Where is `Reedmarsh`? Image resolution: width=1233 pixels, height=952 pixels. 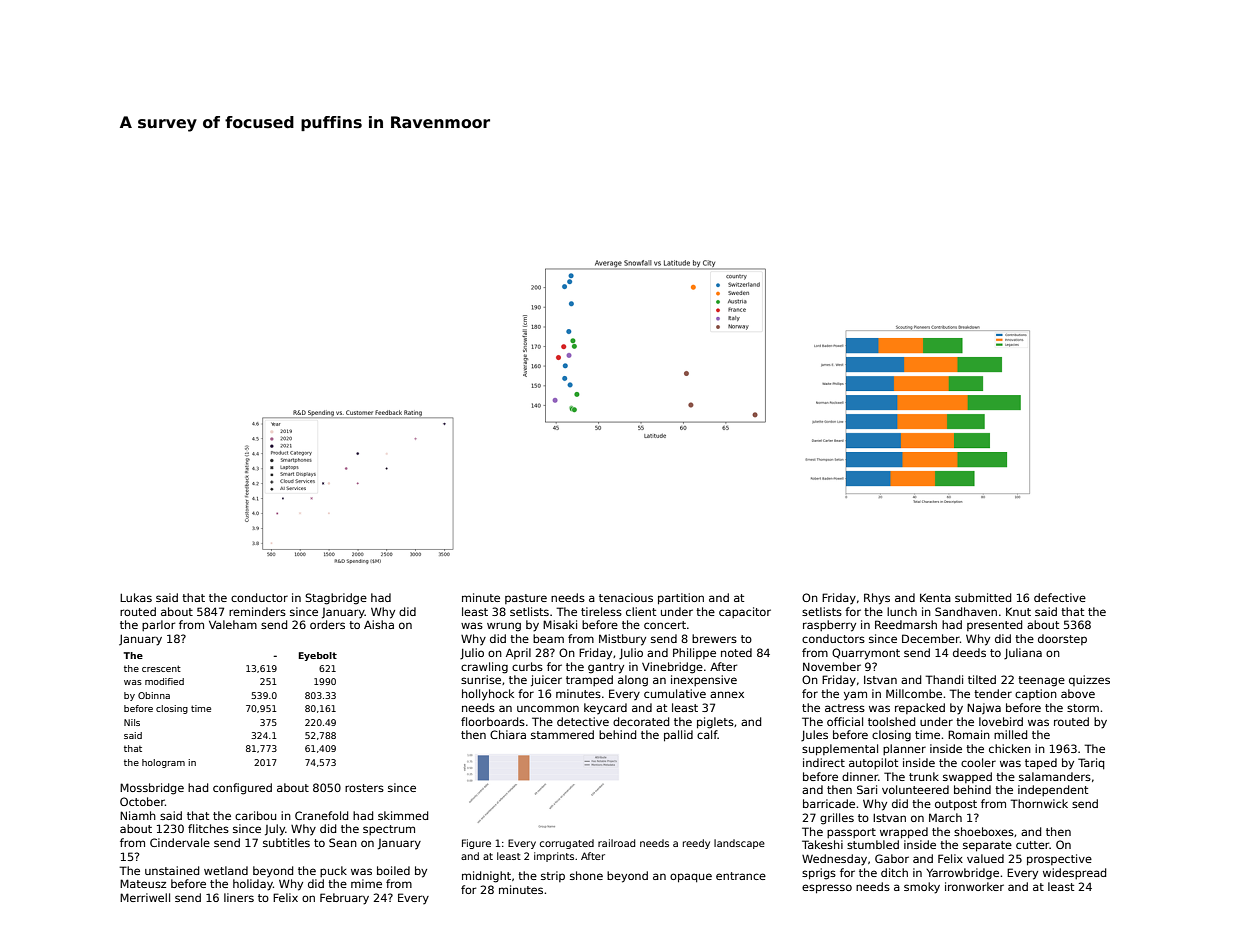 Reedmarsh is located at coordinates (906, 624).
